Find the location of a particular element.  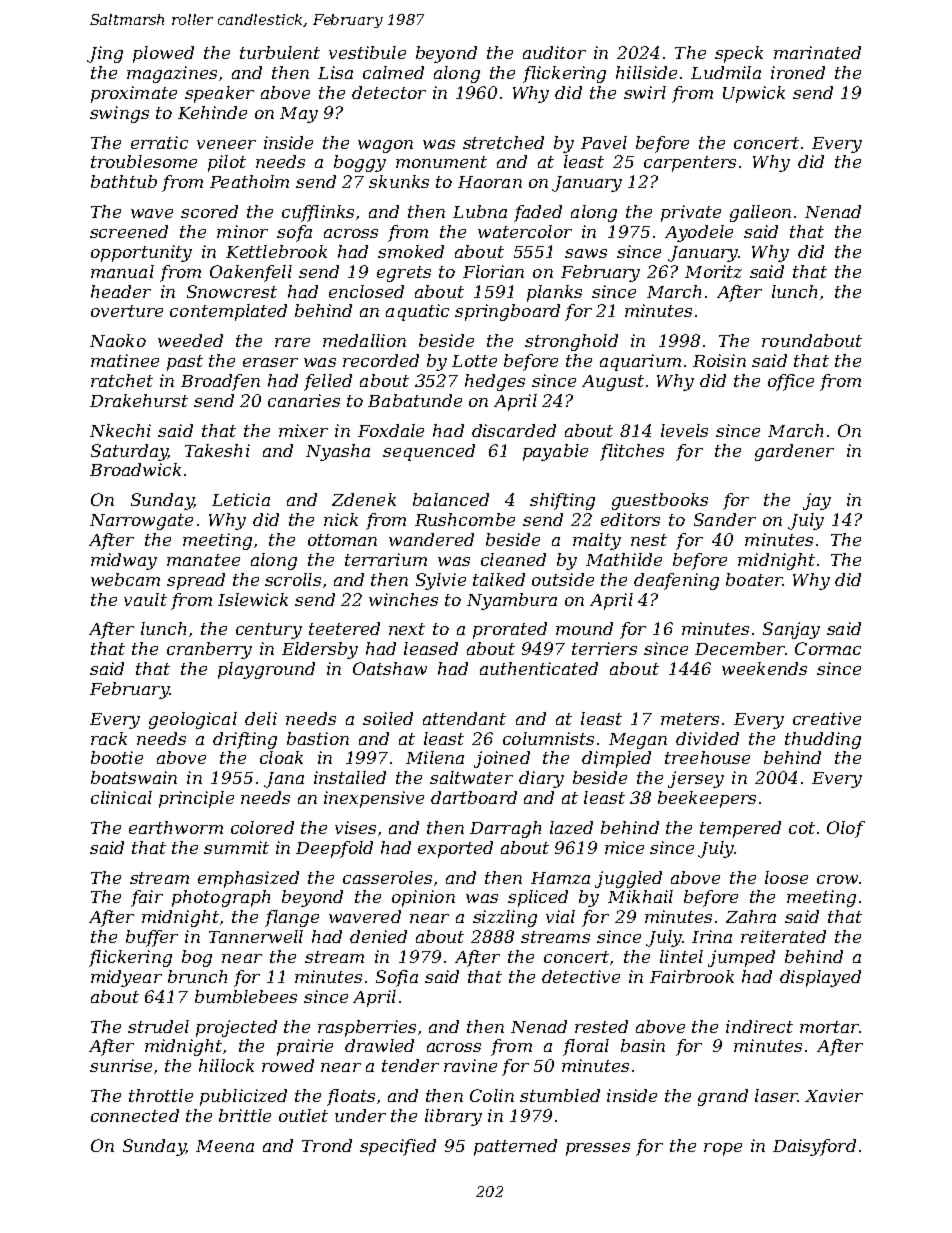

flitches is located at coordinates (632, 452).
